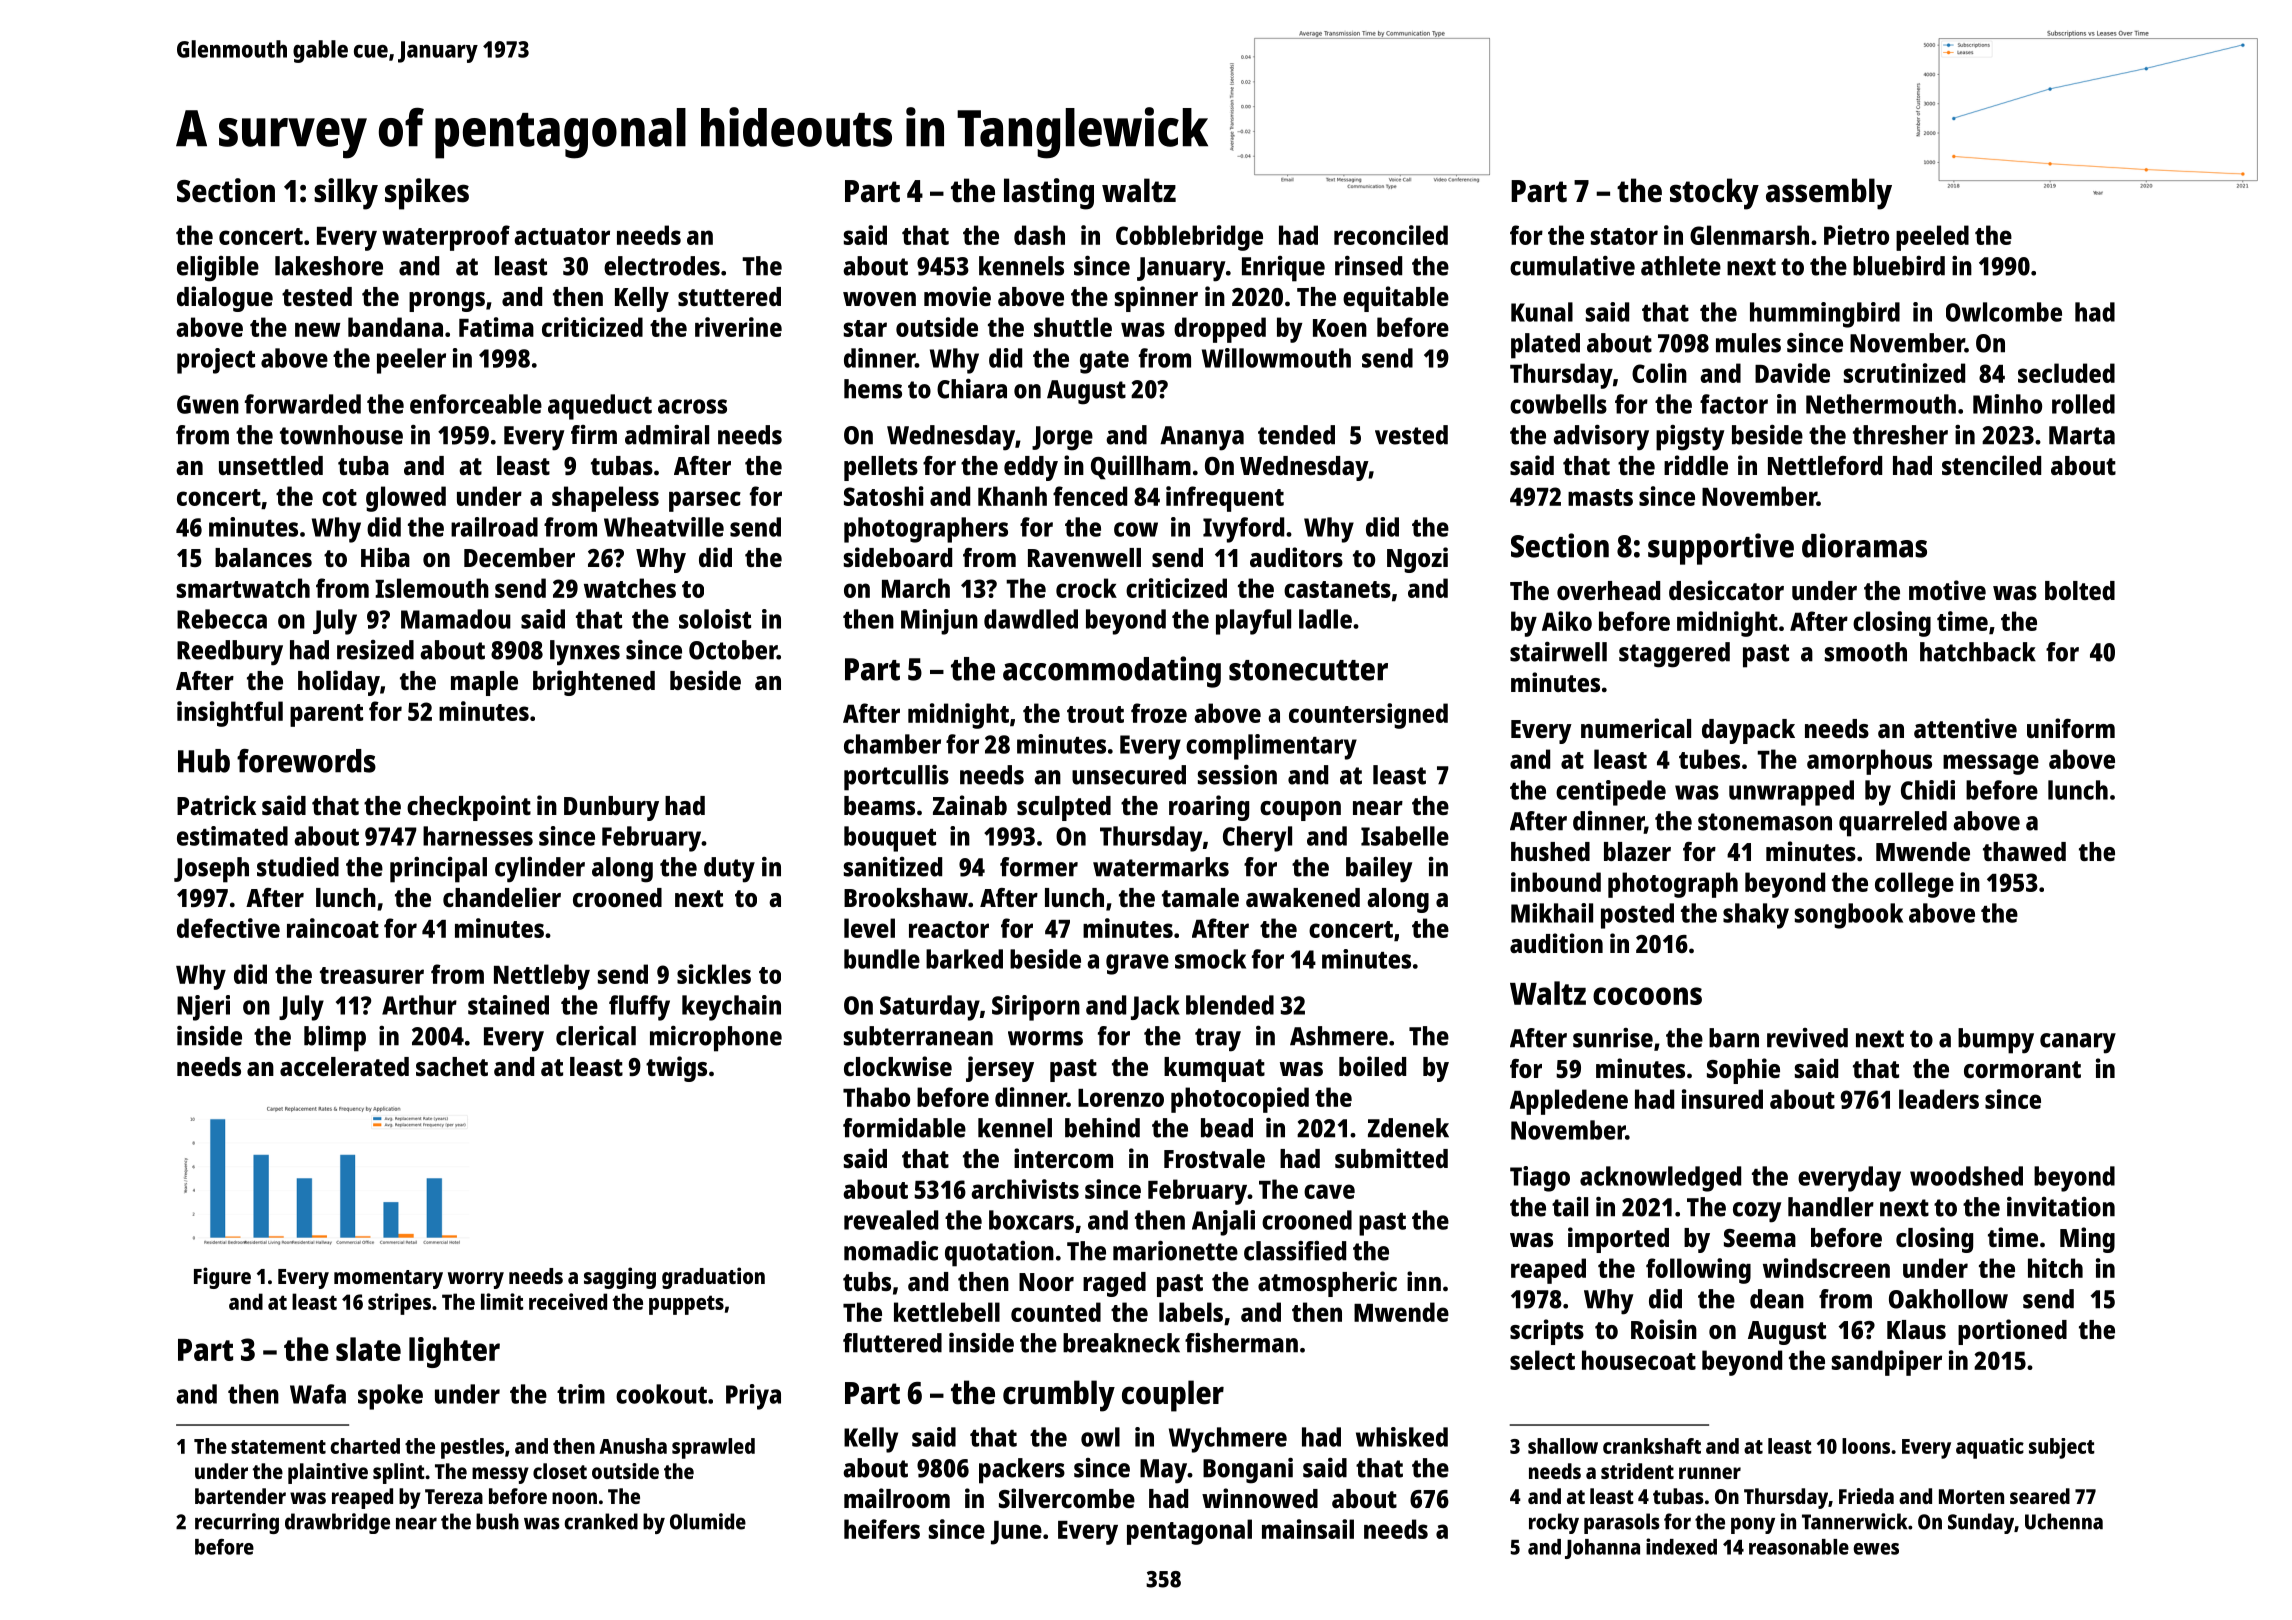 The width and height of the screenshot is (2292, 1620). What do you see at coordinates (346, 194) in the screenshot?
I see `silky` at bounding box center [346, 194].
